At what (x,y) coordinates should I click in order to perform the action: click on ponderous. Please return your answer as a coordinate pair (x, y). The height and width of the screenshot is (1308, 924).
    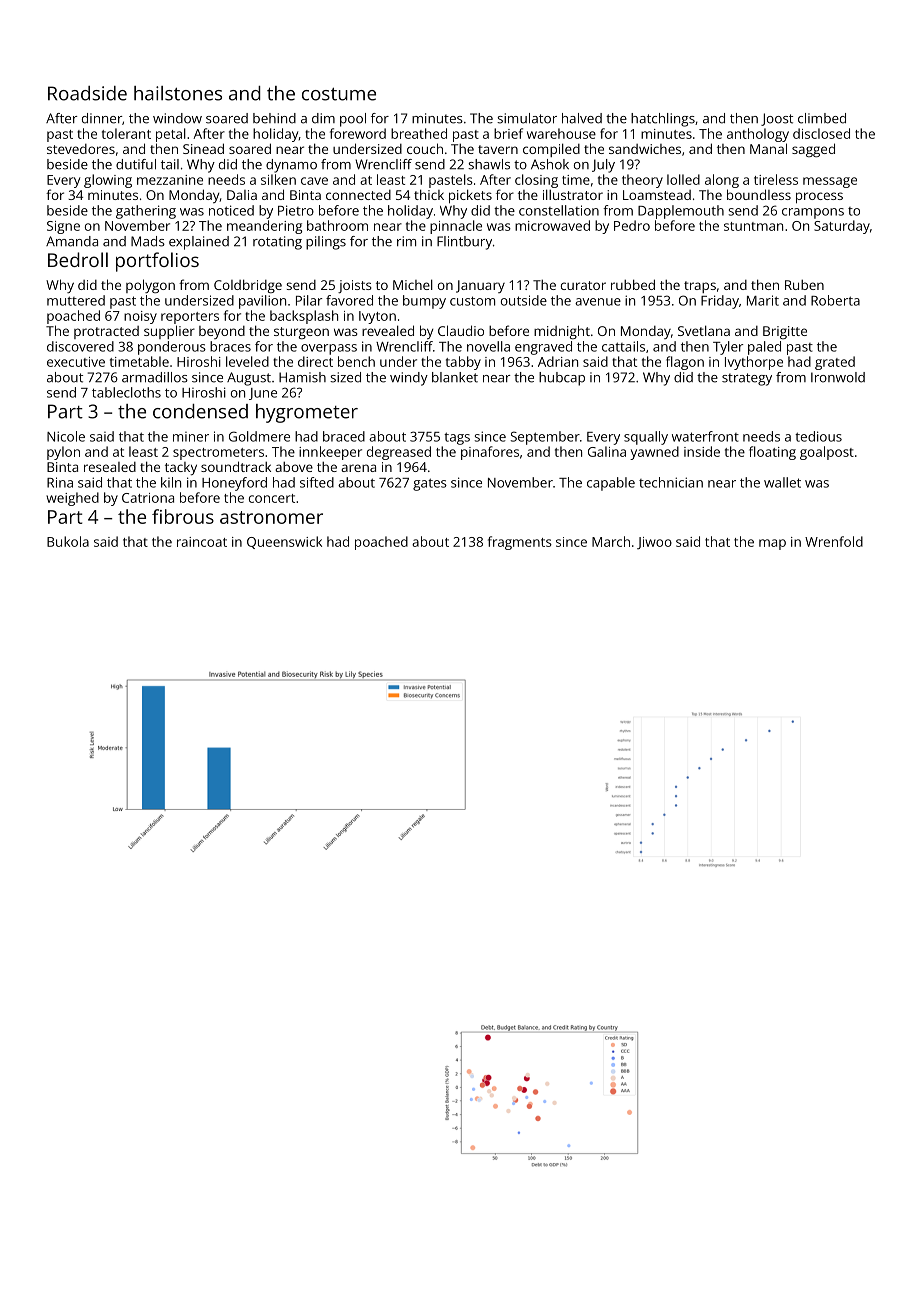
    Looking at the image, I should click on (172, 348).
